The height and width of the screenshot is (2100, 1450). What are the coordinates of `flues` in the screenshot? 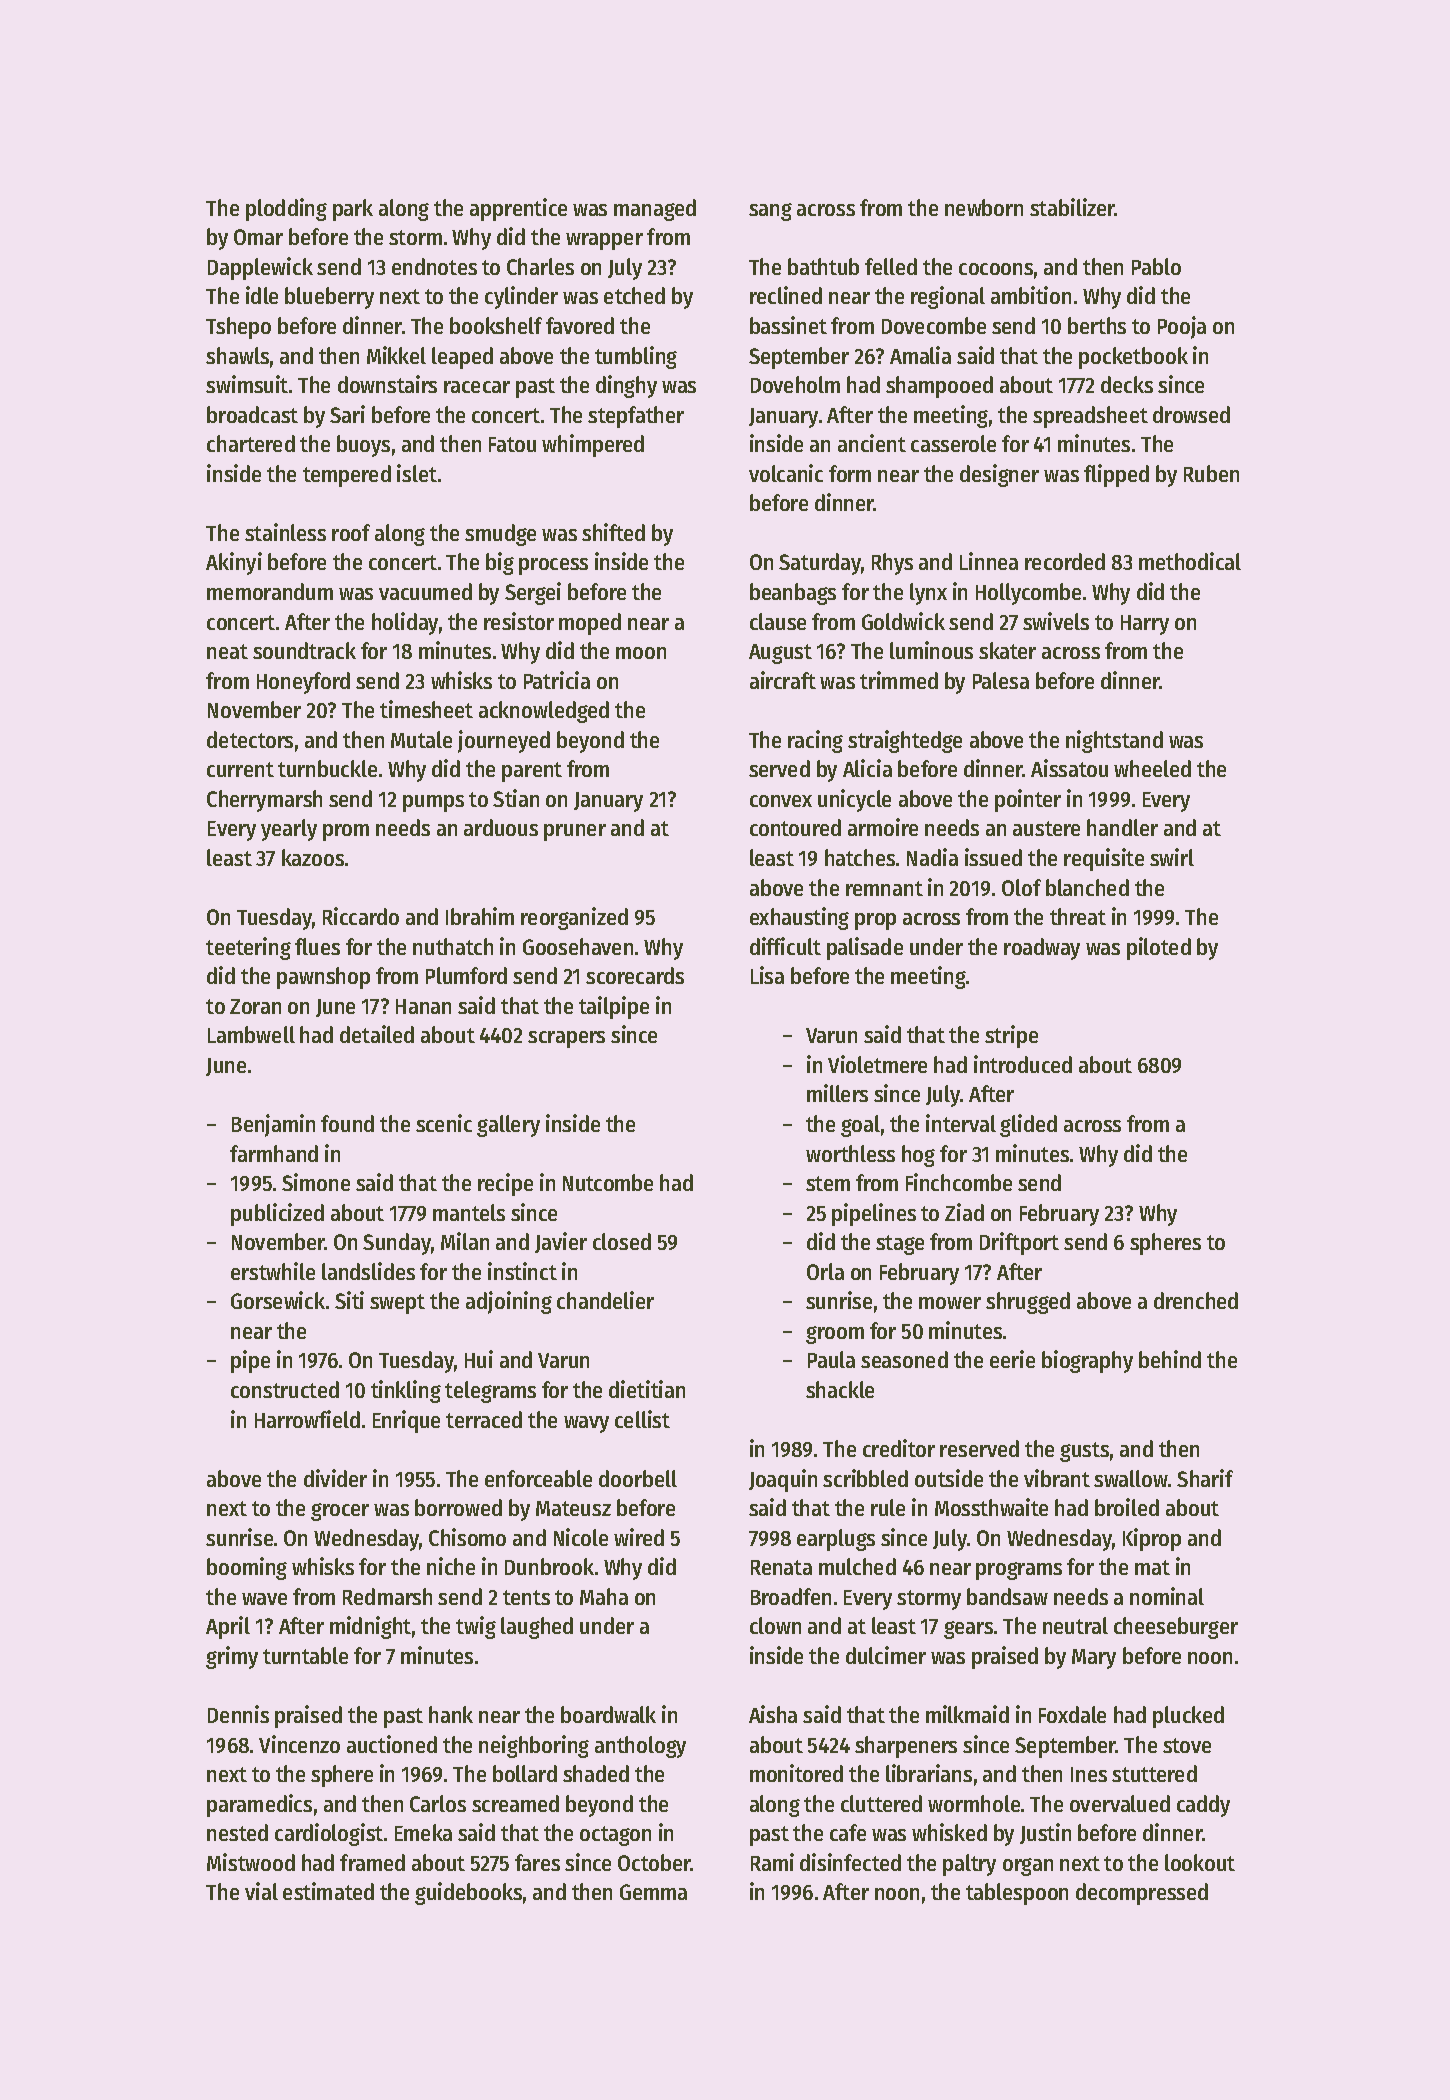 It's located at (317, 946).
